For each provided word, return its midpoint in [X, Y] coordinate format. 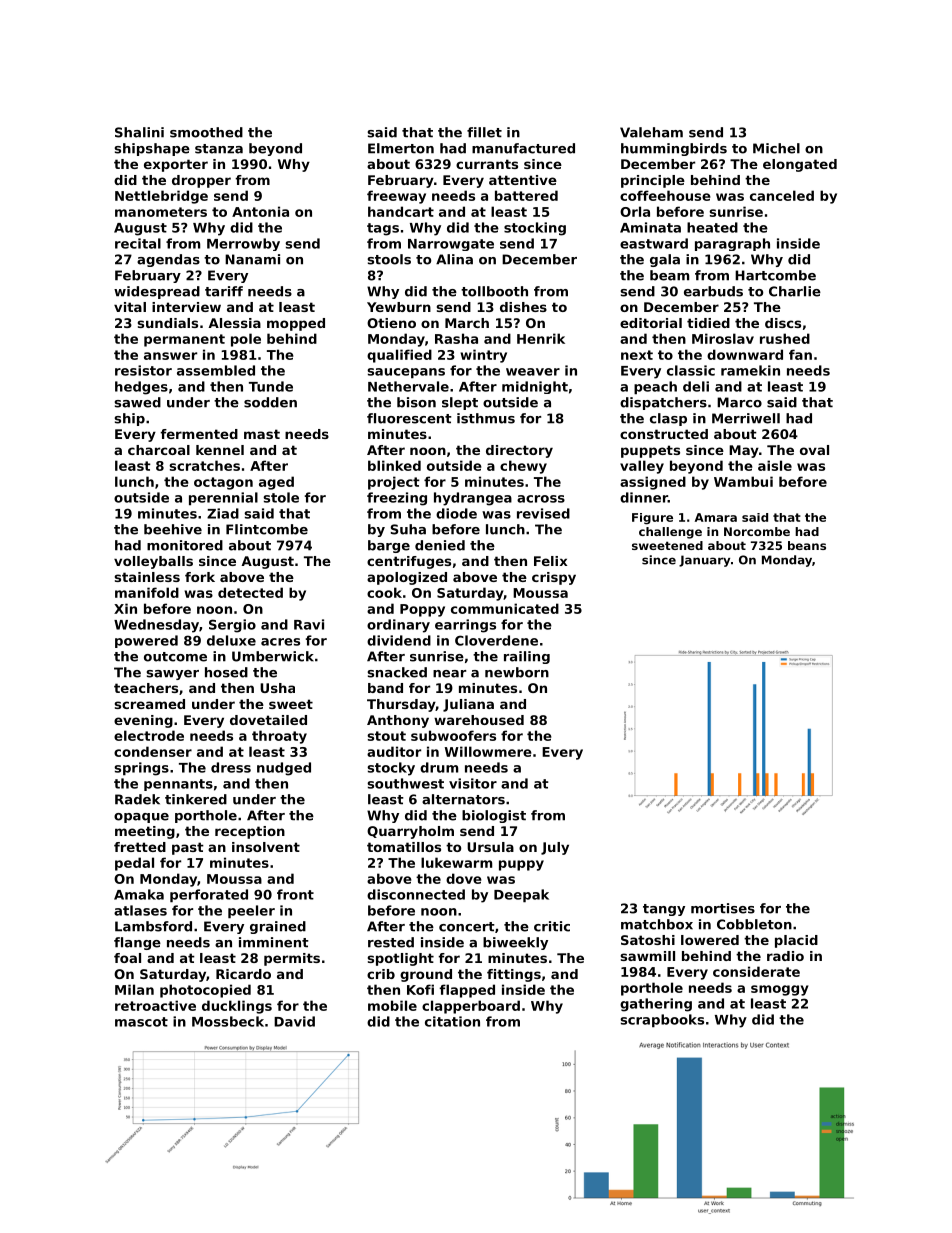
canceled [782, 195]
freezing [397, 499]
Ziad [223, 513]
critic [552, 926]
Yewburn [399, 307]
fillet [484, 132]
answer [170, 356]
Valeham [651, 132]
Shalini [139, 132]
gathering [656, 1005]
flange [137, 943]
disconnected [416, 894]
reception [250, 832]
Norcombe [757, 531]
